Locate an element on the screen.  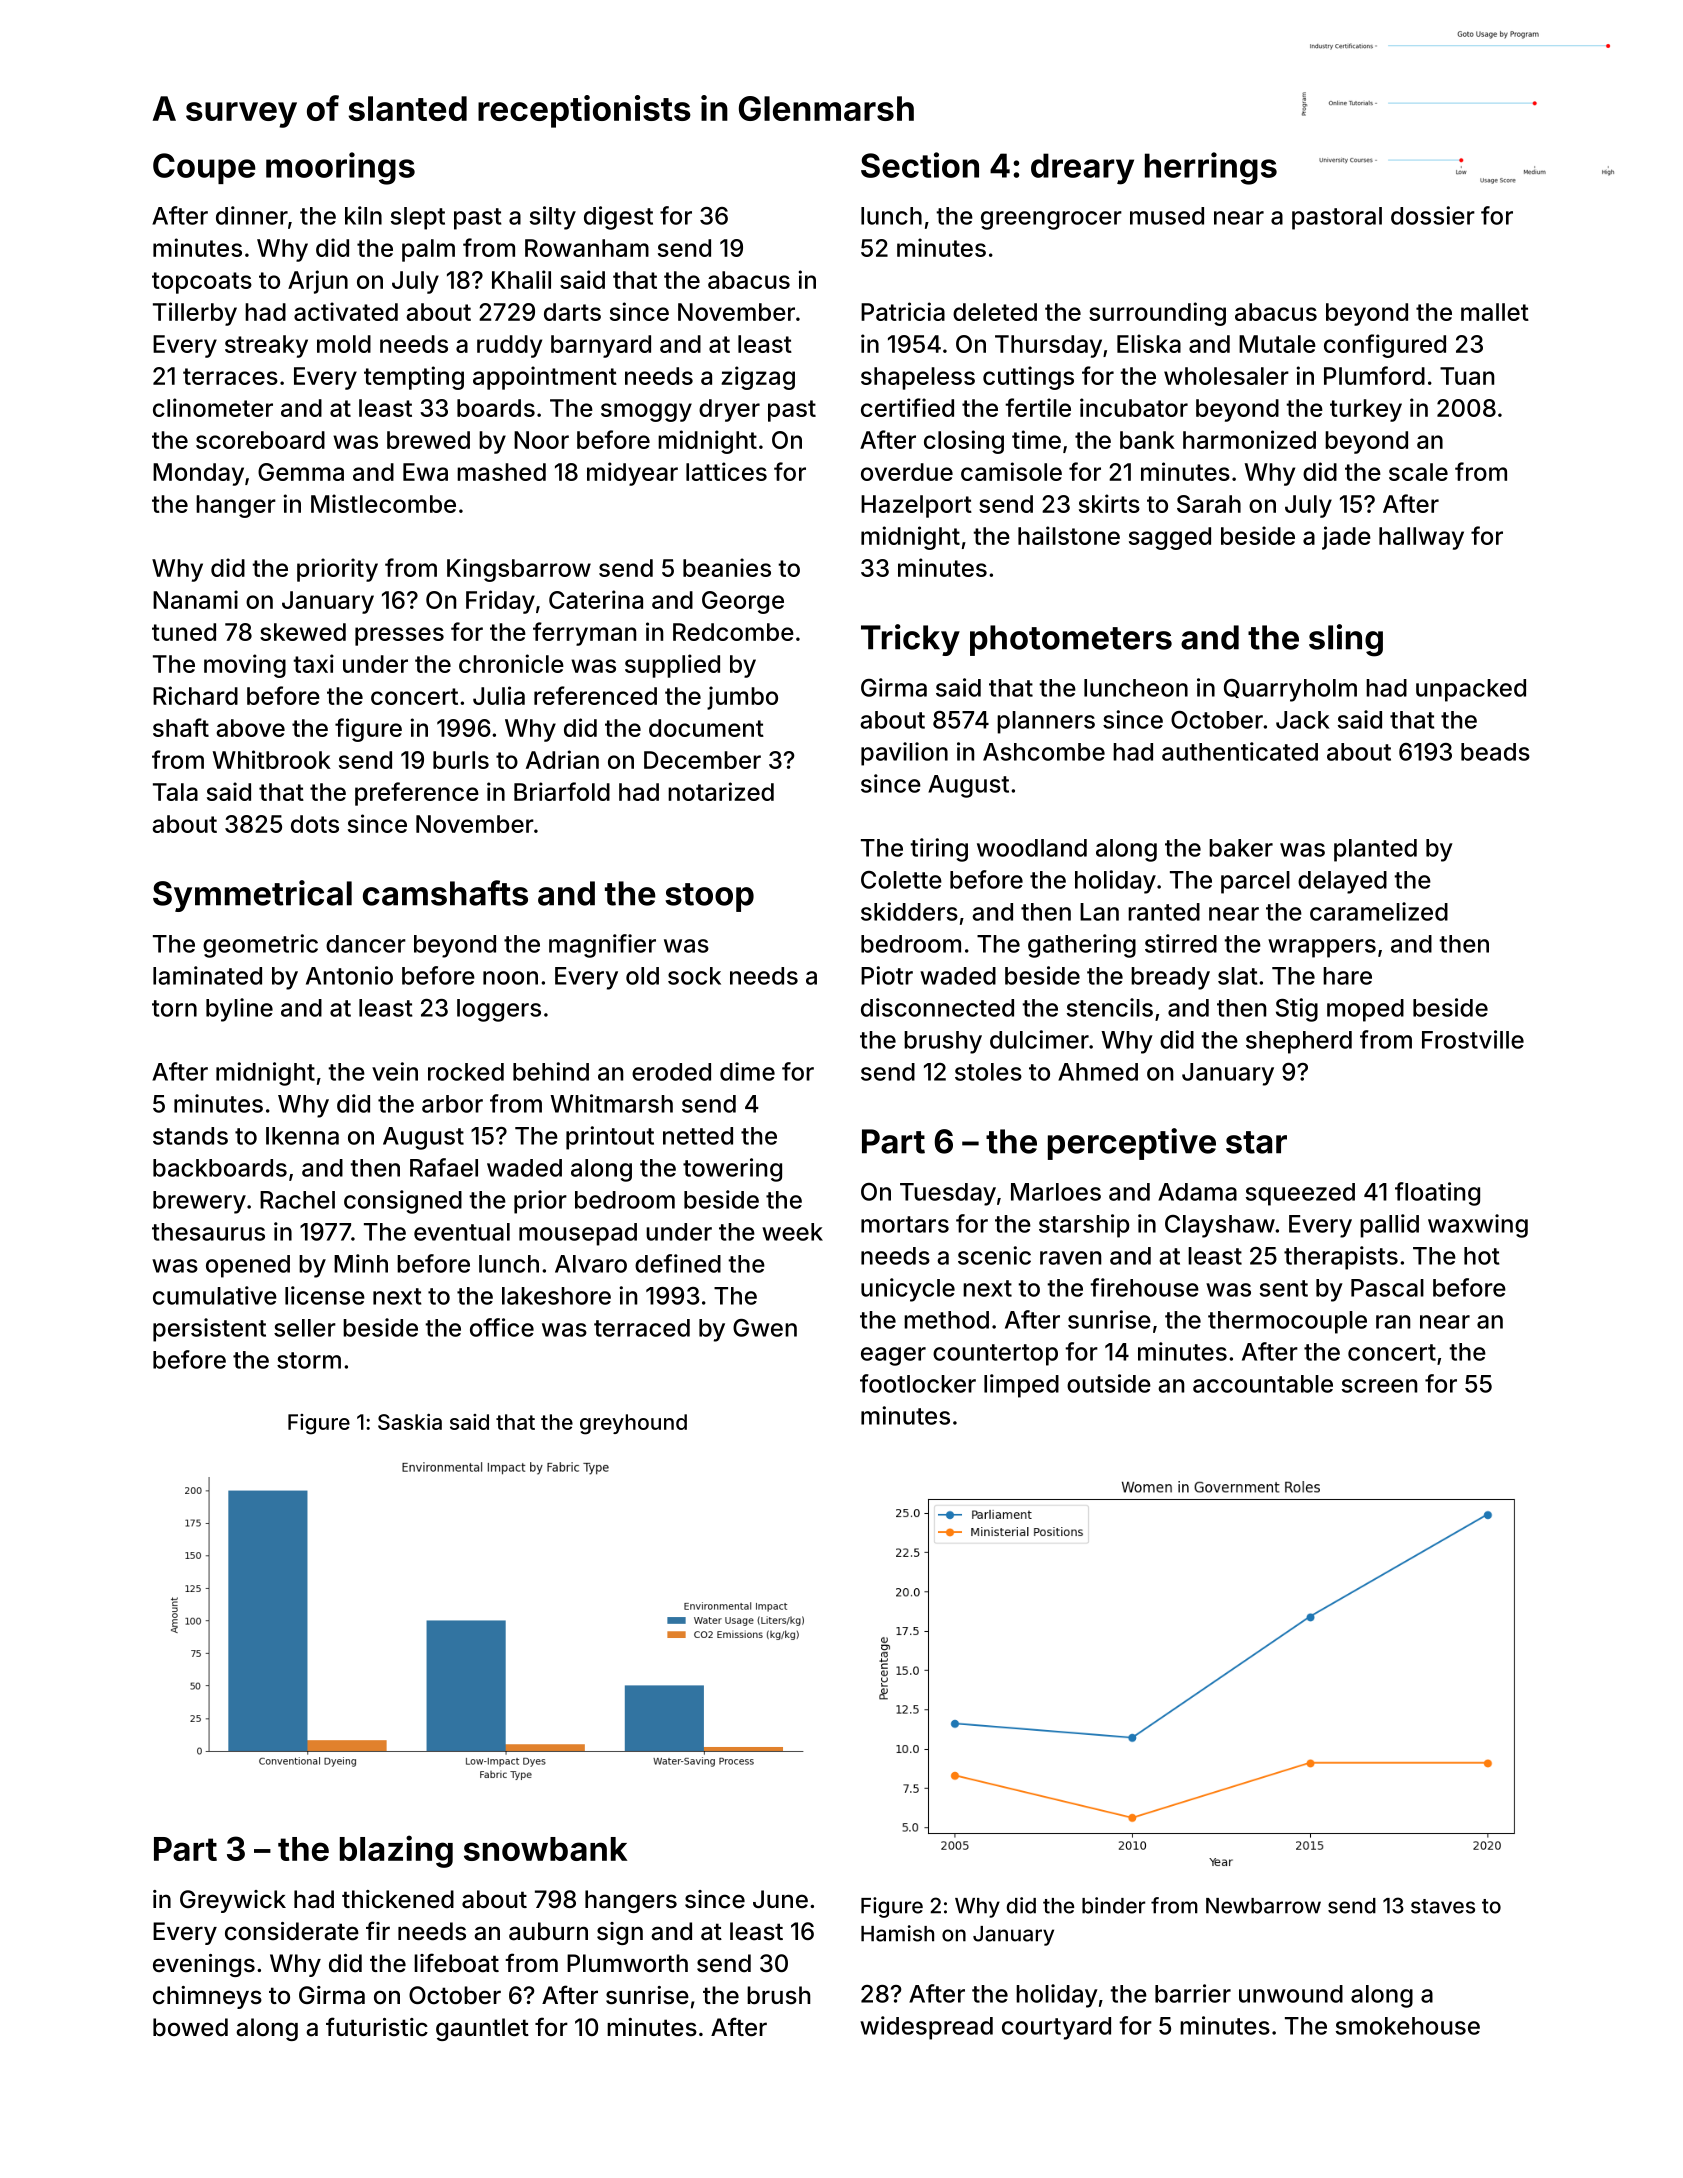
magnifier is located at coordinates (602, 946).
